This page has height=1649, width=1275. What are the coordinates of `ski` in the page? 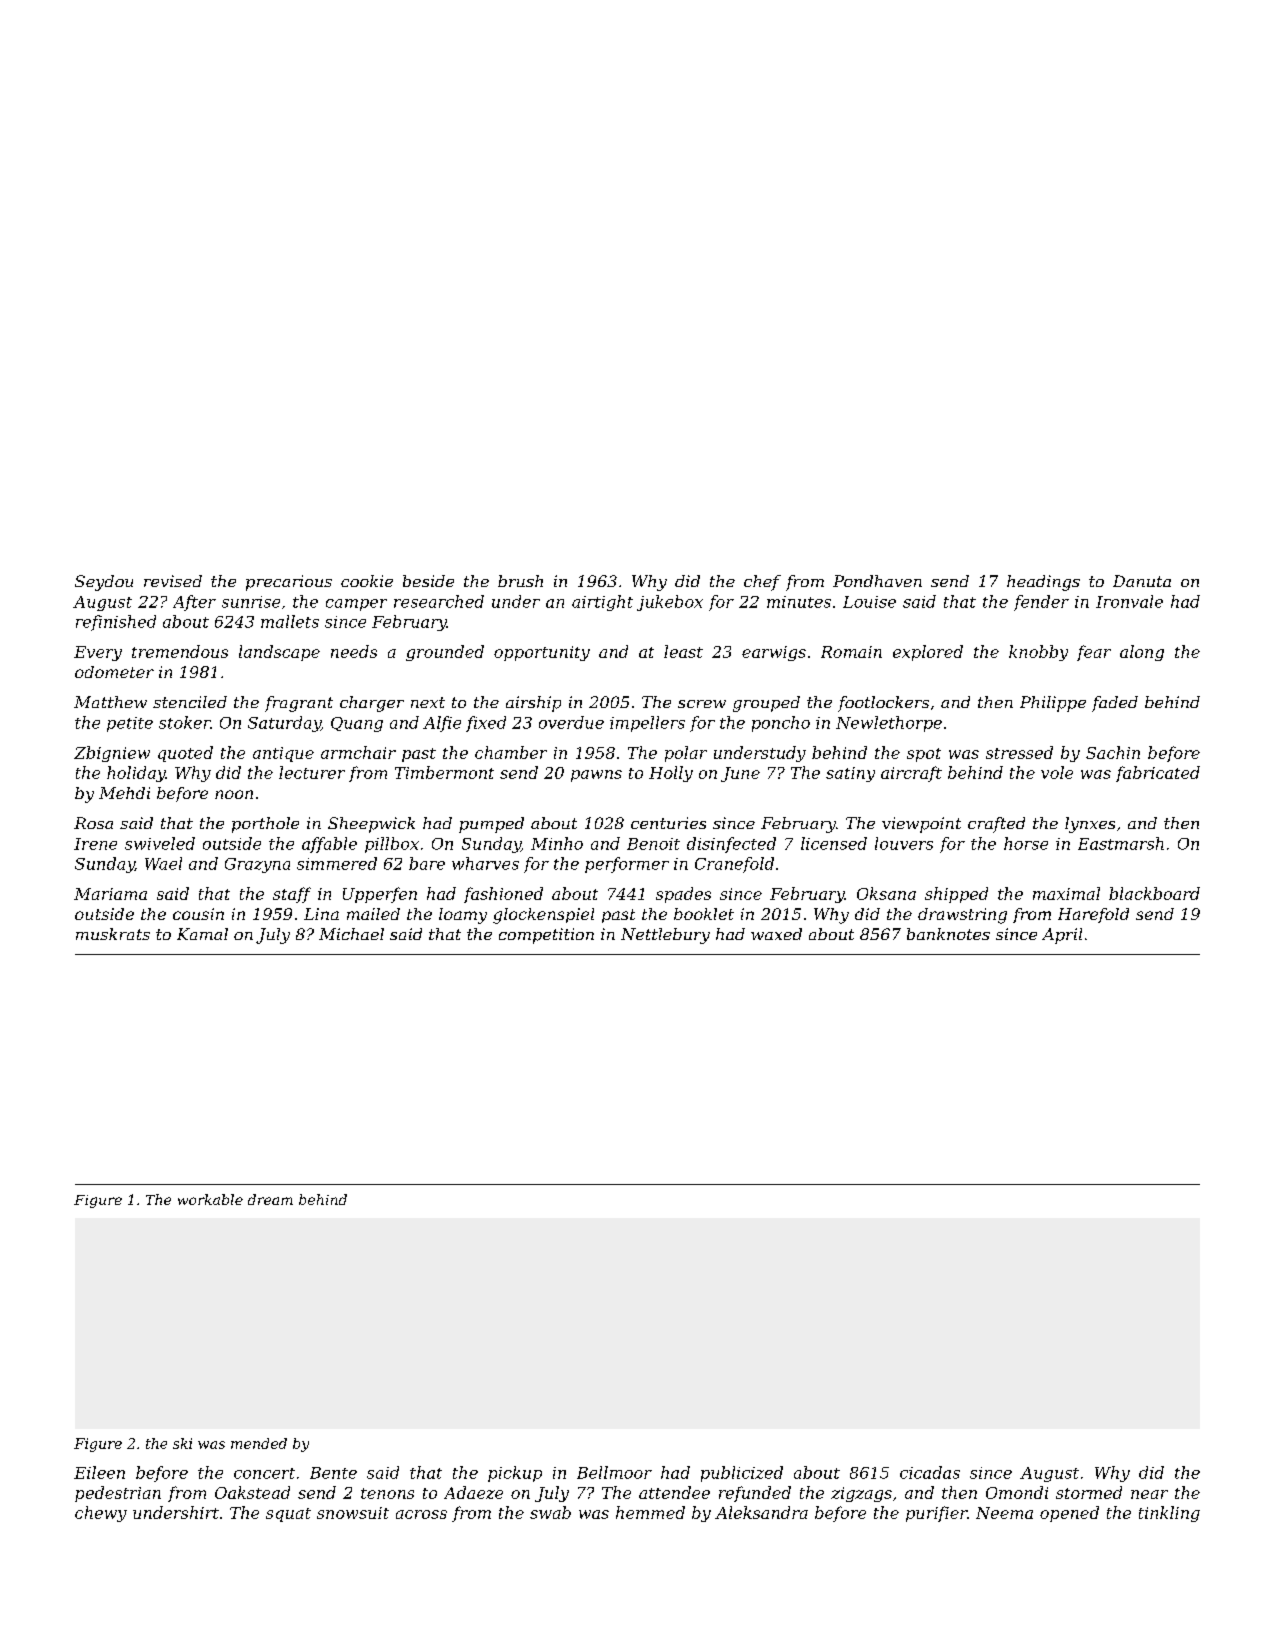 It's located at (182, 1443).
